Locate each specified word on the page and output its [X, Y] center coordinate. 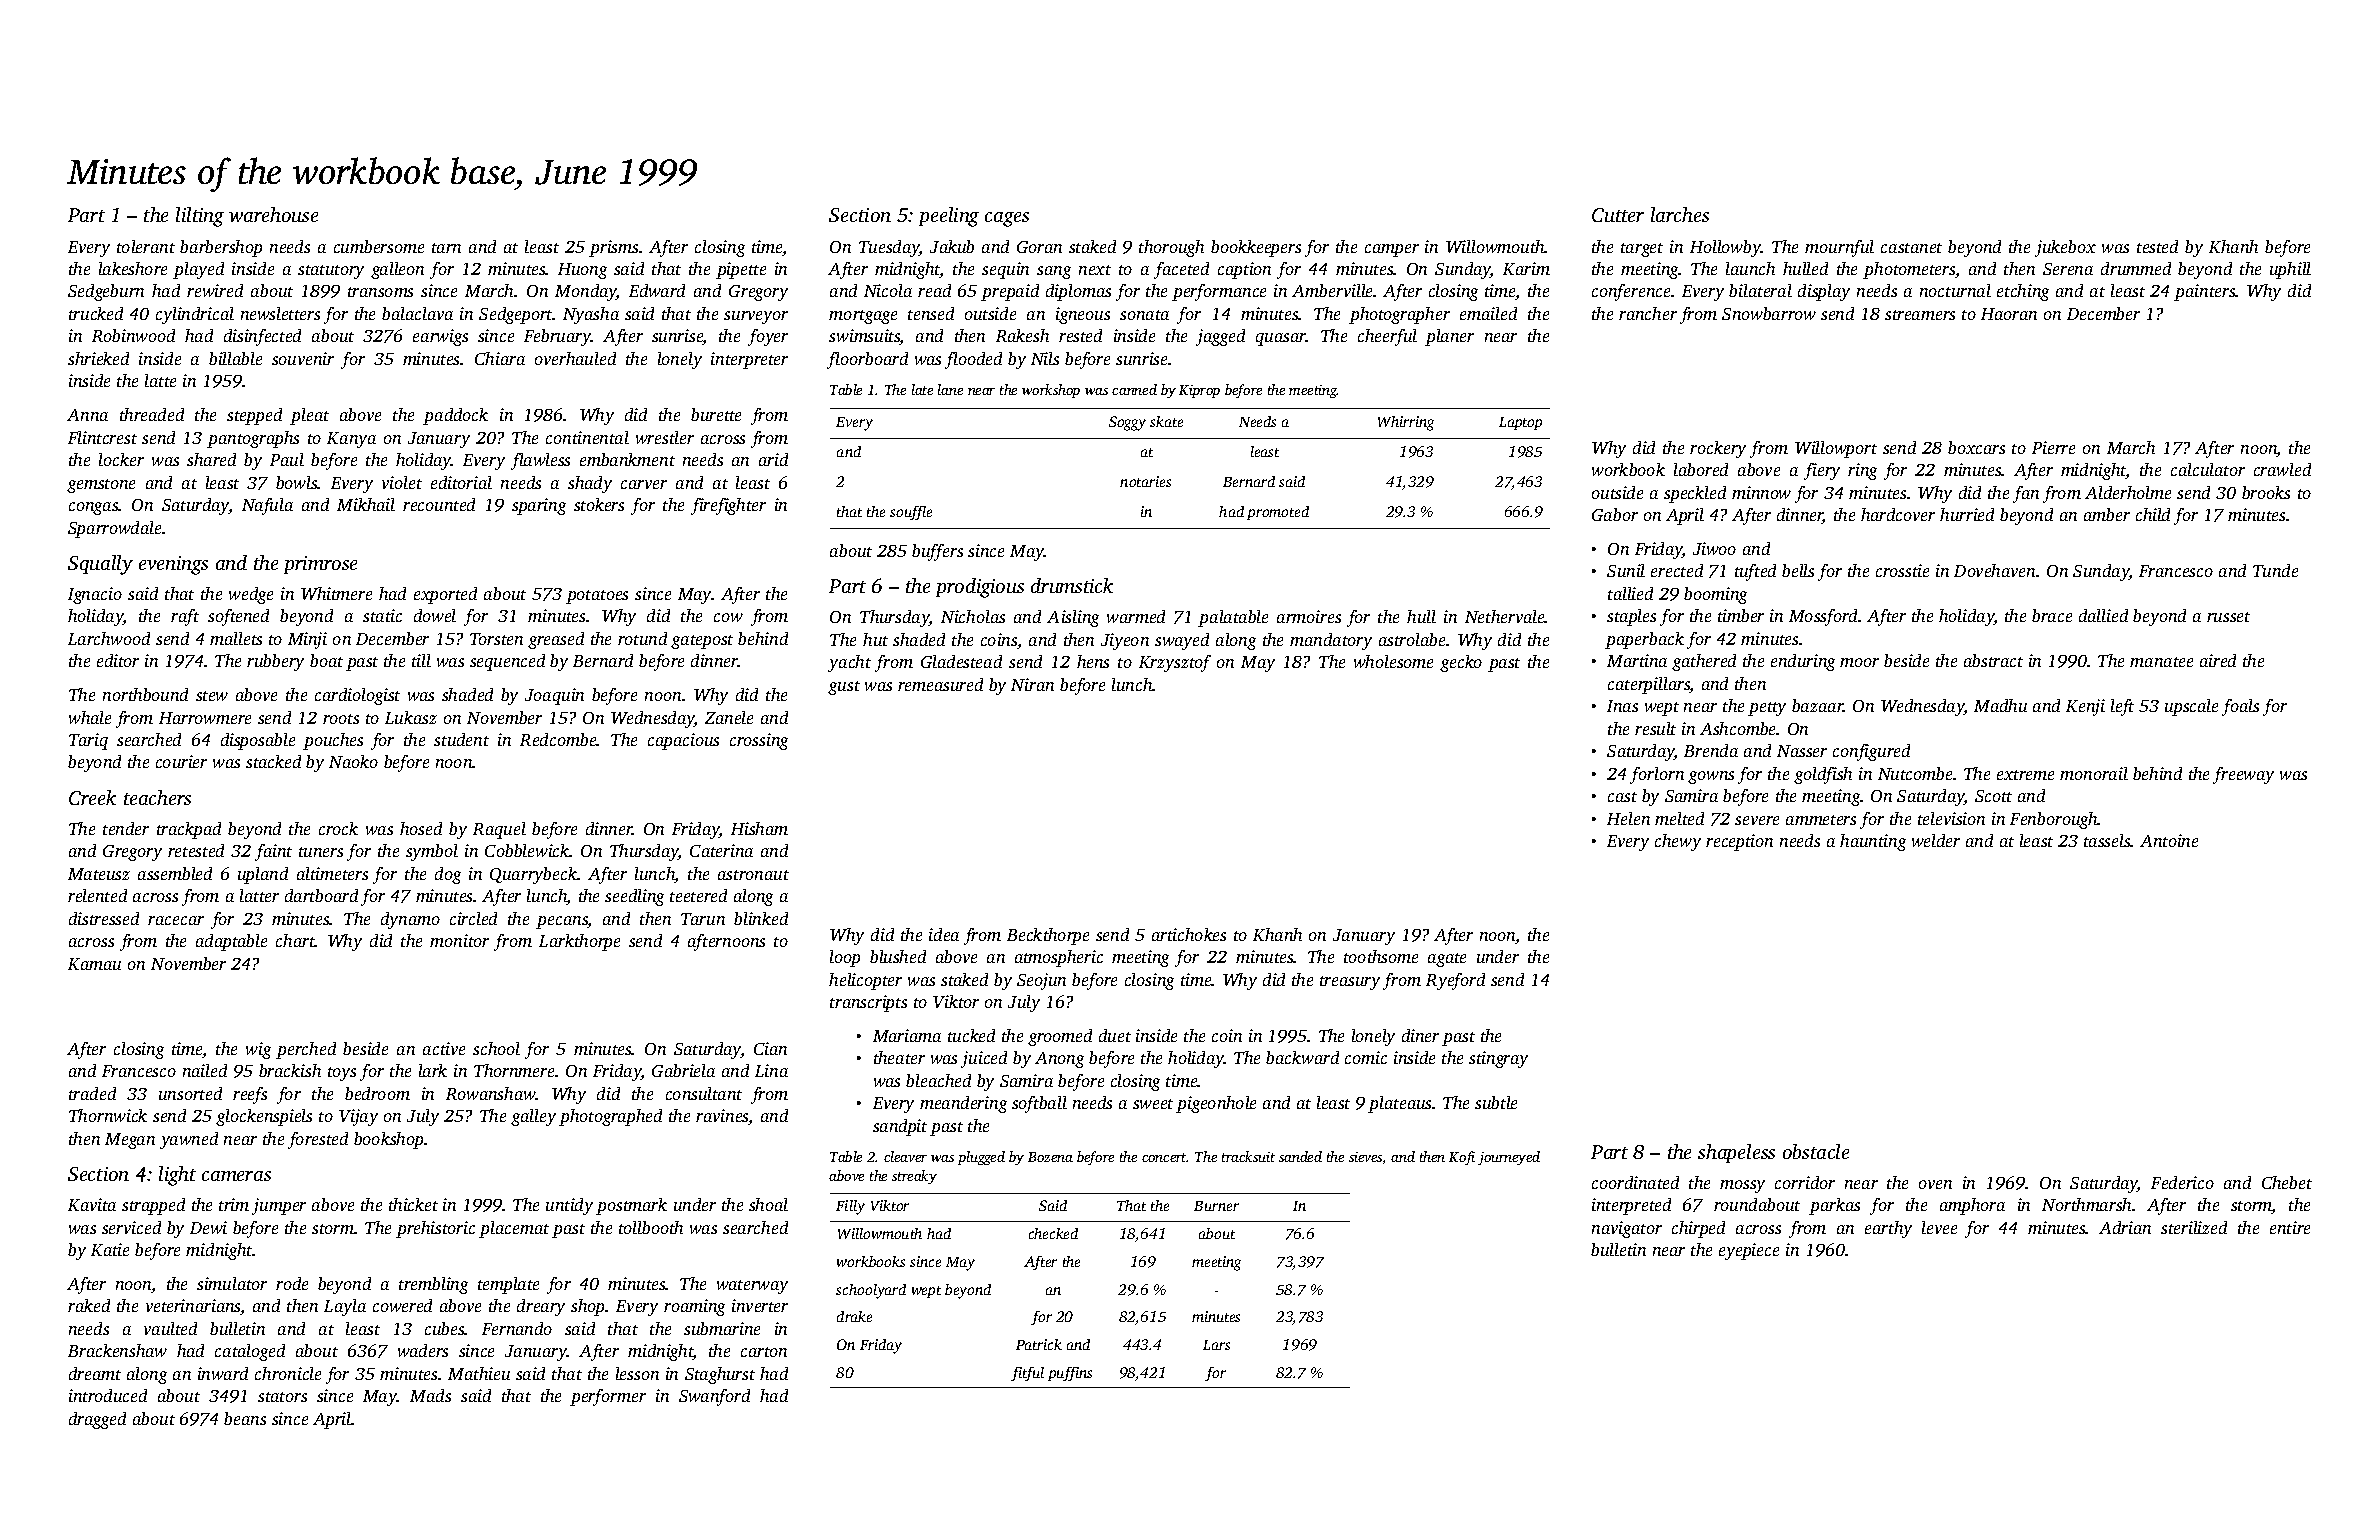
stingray [1498, 1059]
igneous [1083, 315]
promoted [1278, 513]
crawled [2282, 469]
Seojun [1041, 981]
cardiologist [357, 696]
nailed [205, 1070]
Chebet [2287, 1182]
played [198, 270]
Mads [430, 1395]
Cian [770, 1048]
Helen [1628, 818]
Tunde [2275, 570]
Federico [2182, 1182]
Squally [100, 565]
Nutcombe [1915, 773]
